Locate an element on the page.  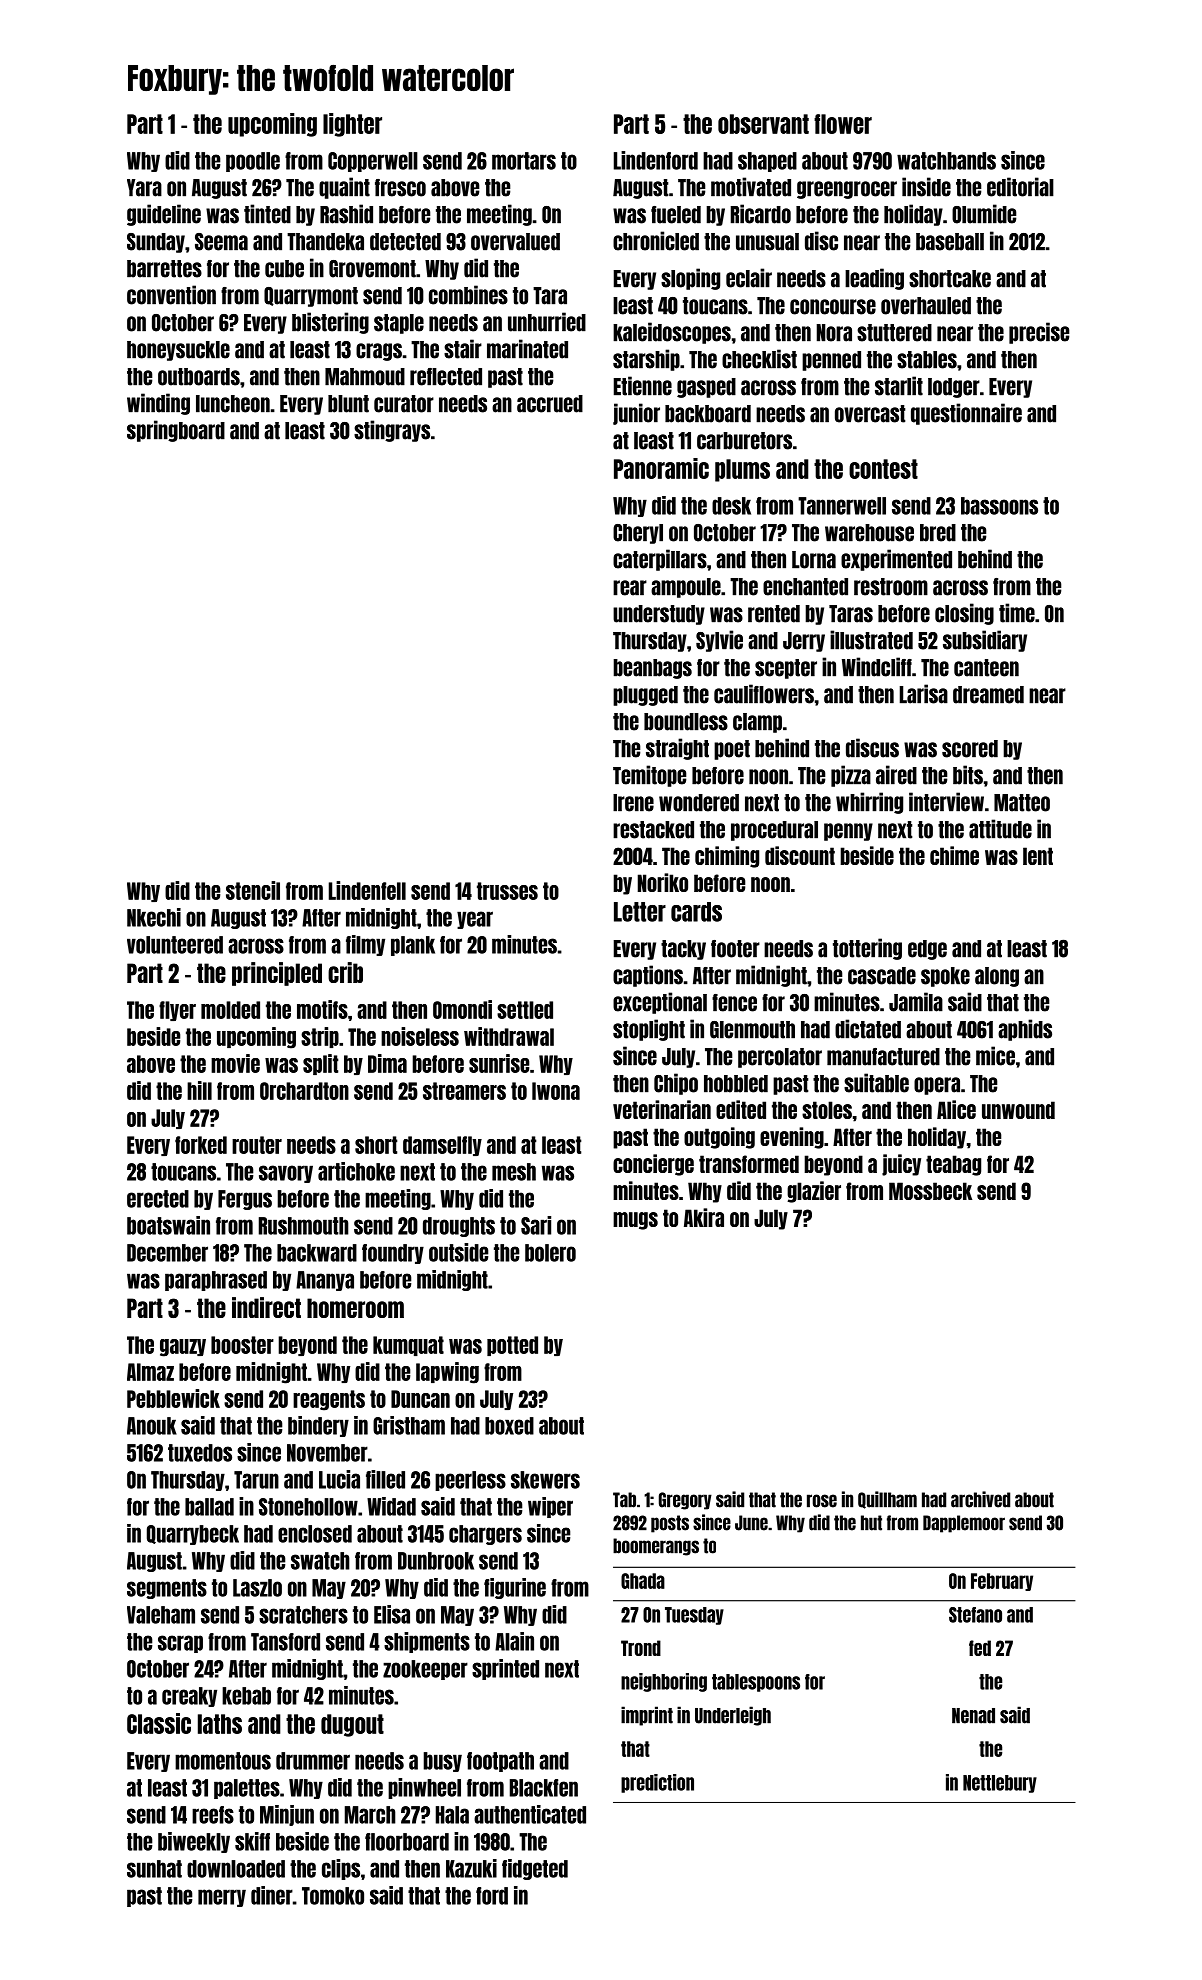
mortars is located at coordinates (524, 161).
